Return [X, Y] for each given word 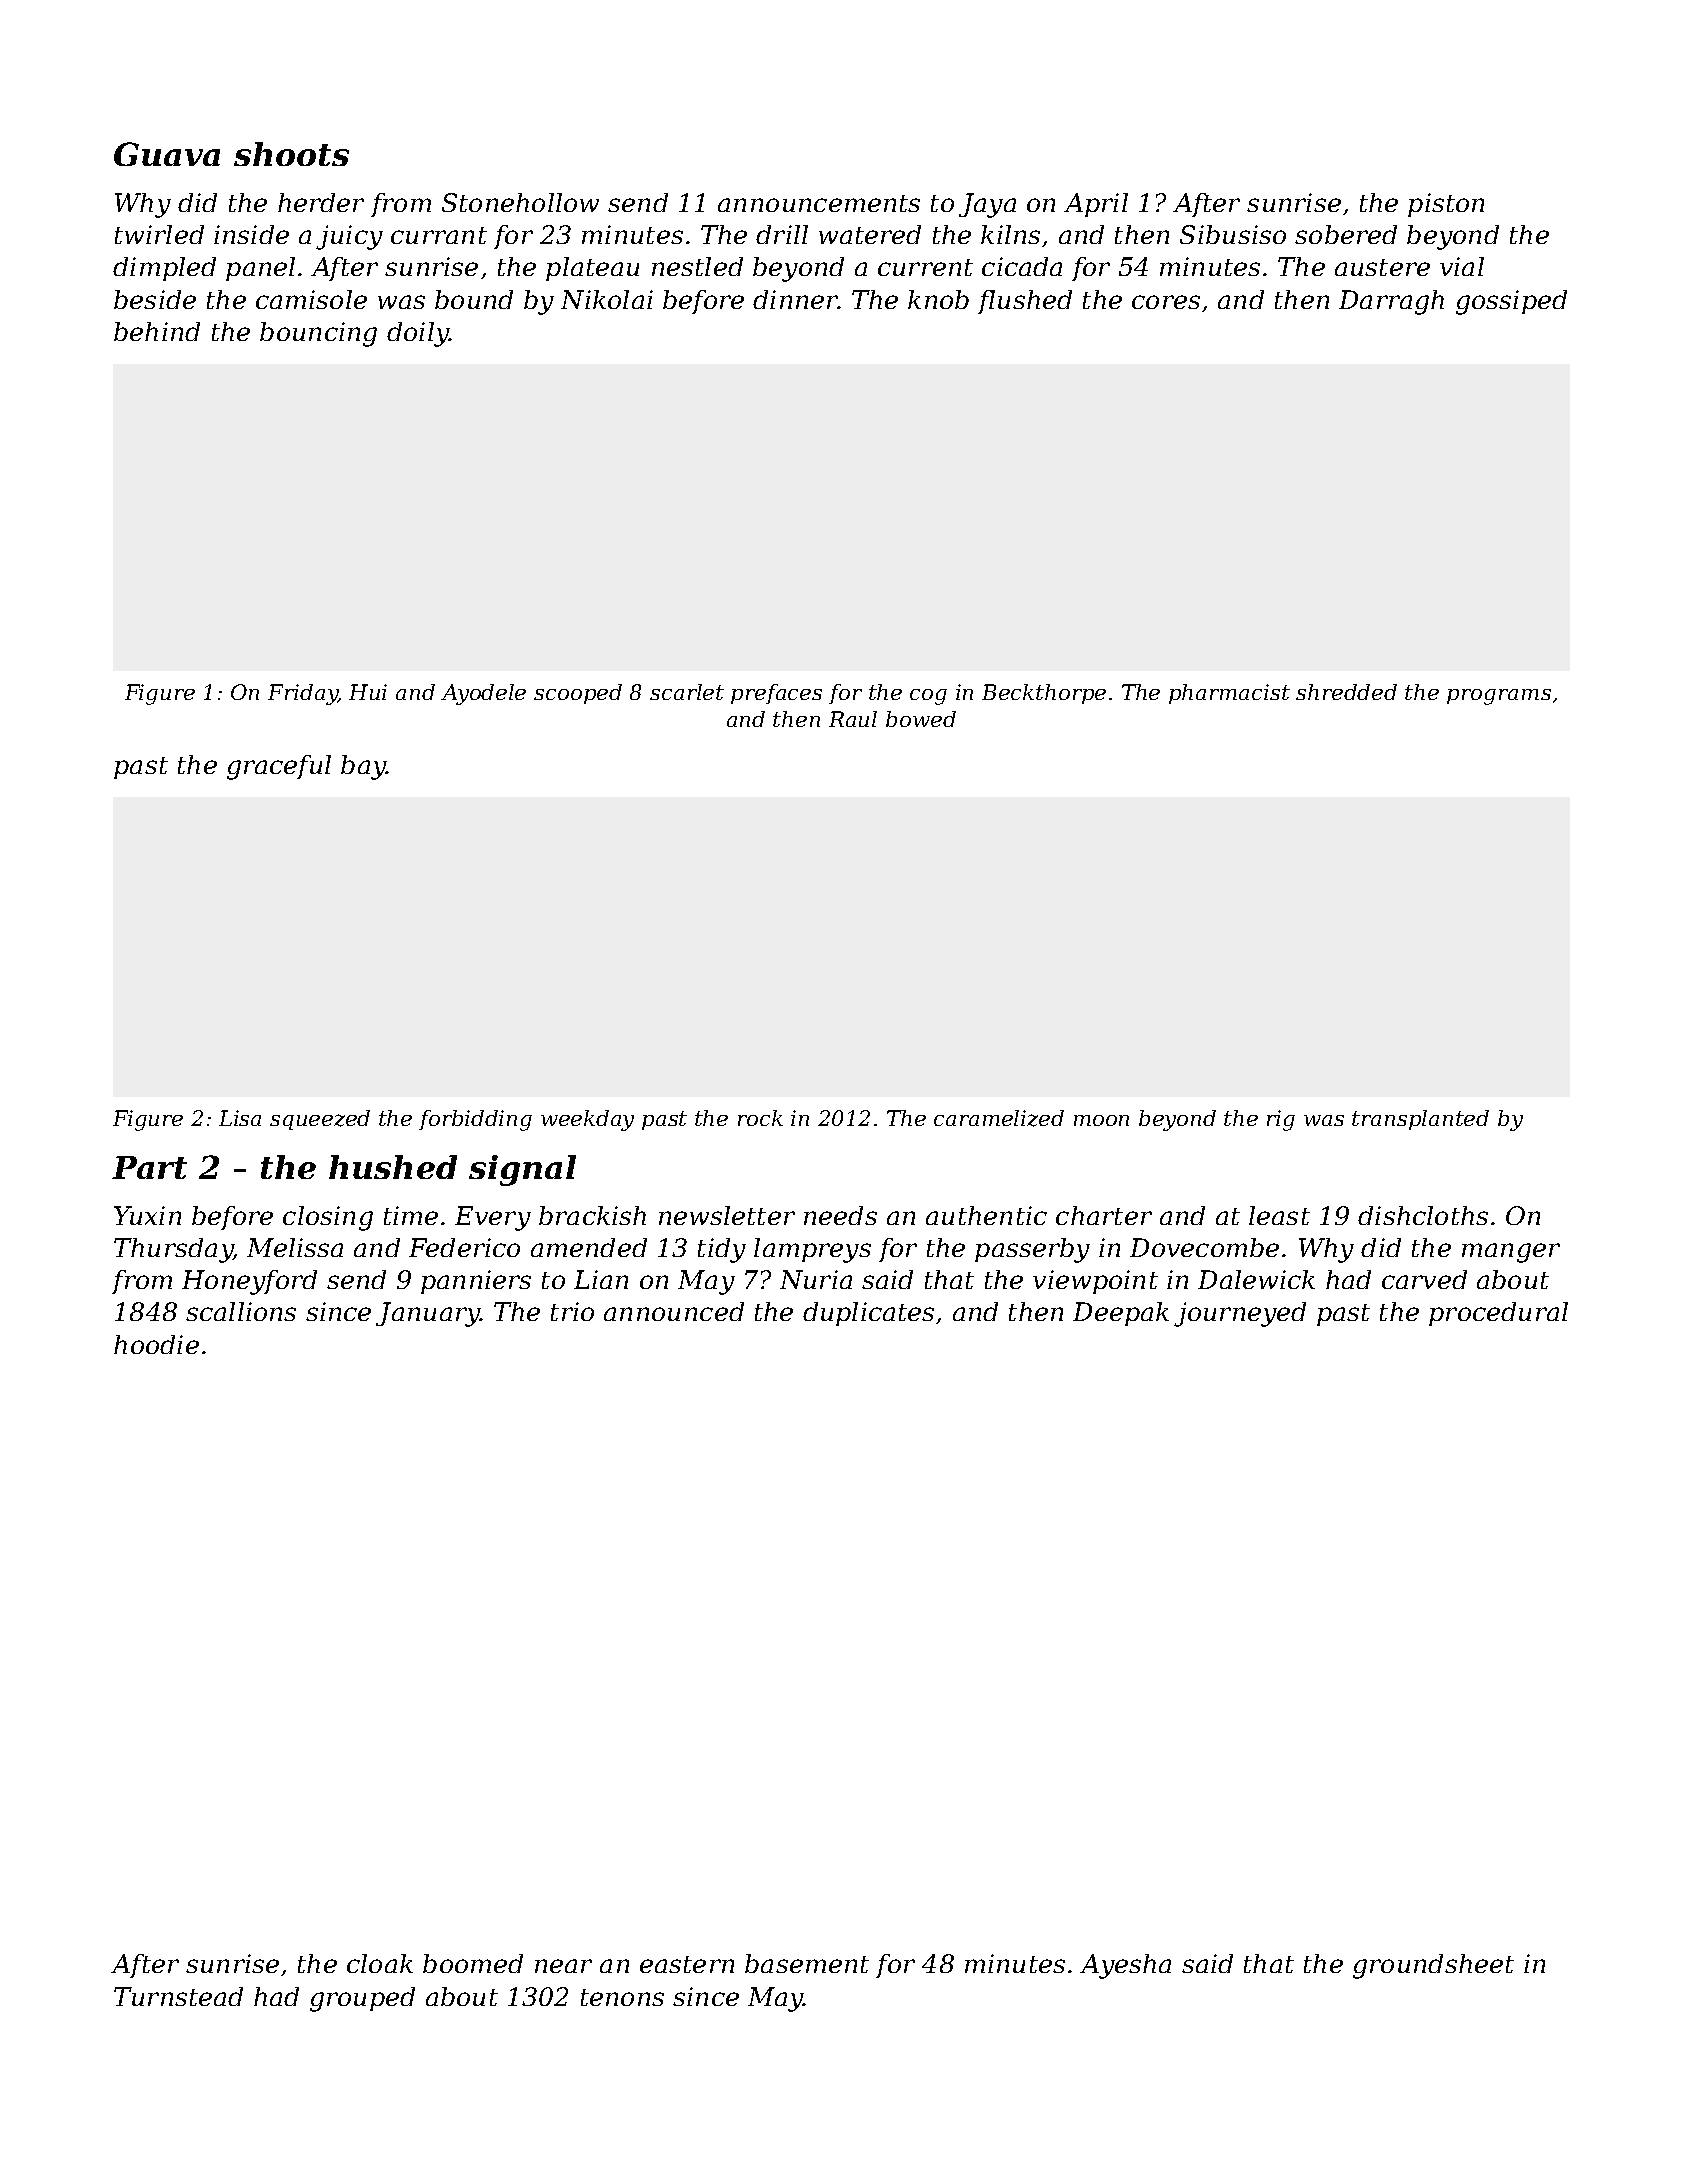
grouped [362, 1999]
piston [1446, 205]
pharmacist [1229, 694]
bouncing [318, 334]
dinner [795, 299]
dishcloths [1423, 1215]
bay [363, 767]
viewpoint [1095, 1282]
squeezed [320, 1120]
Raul [853, 719]
